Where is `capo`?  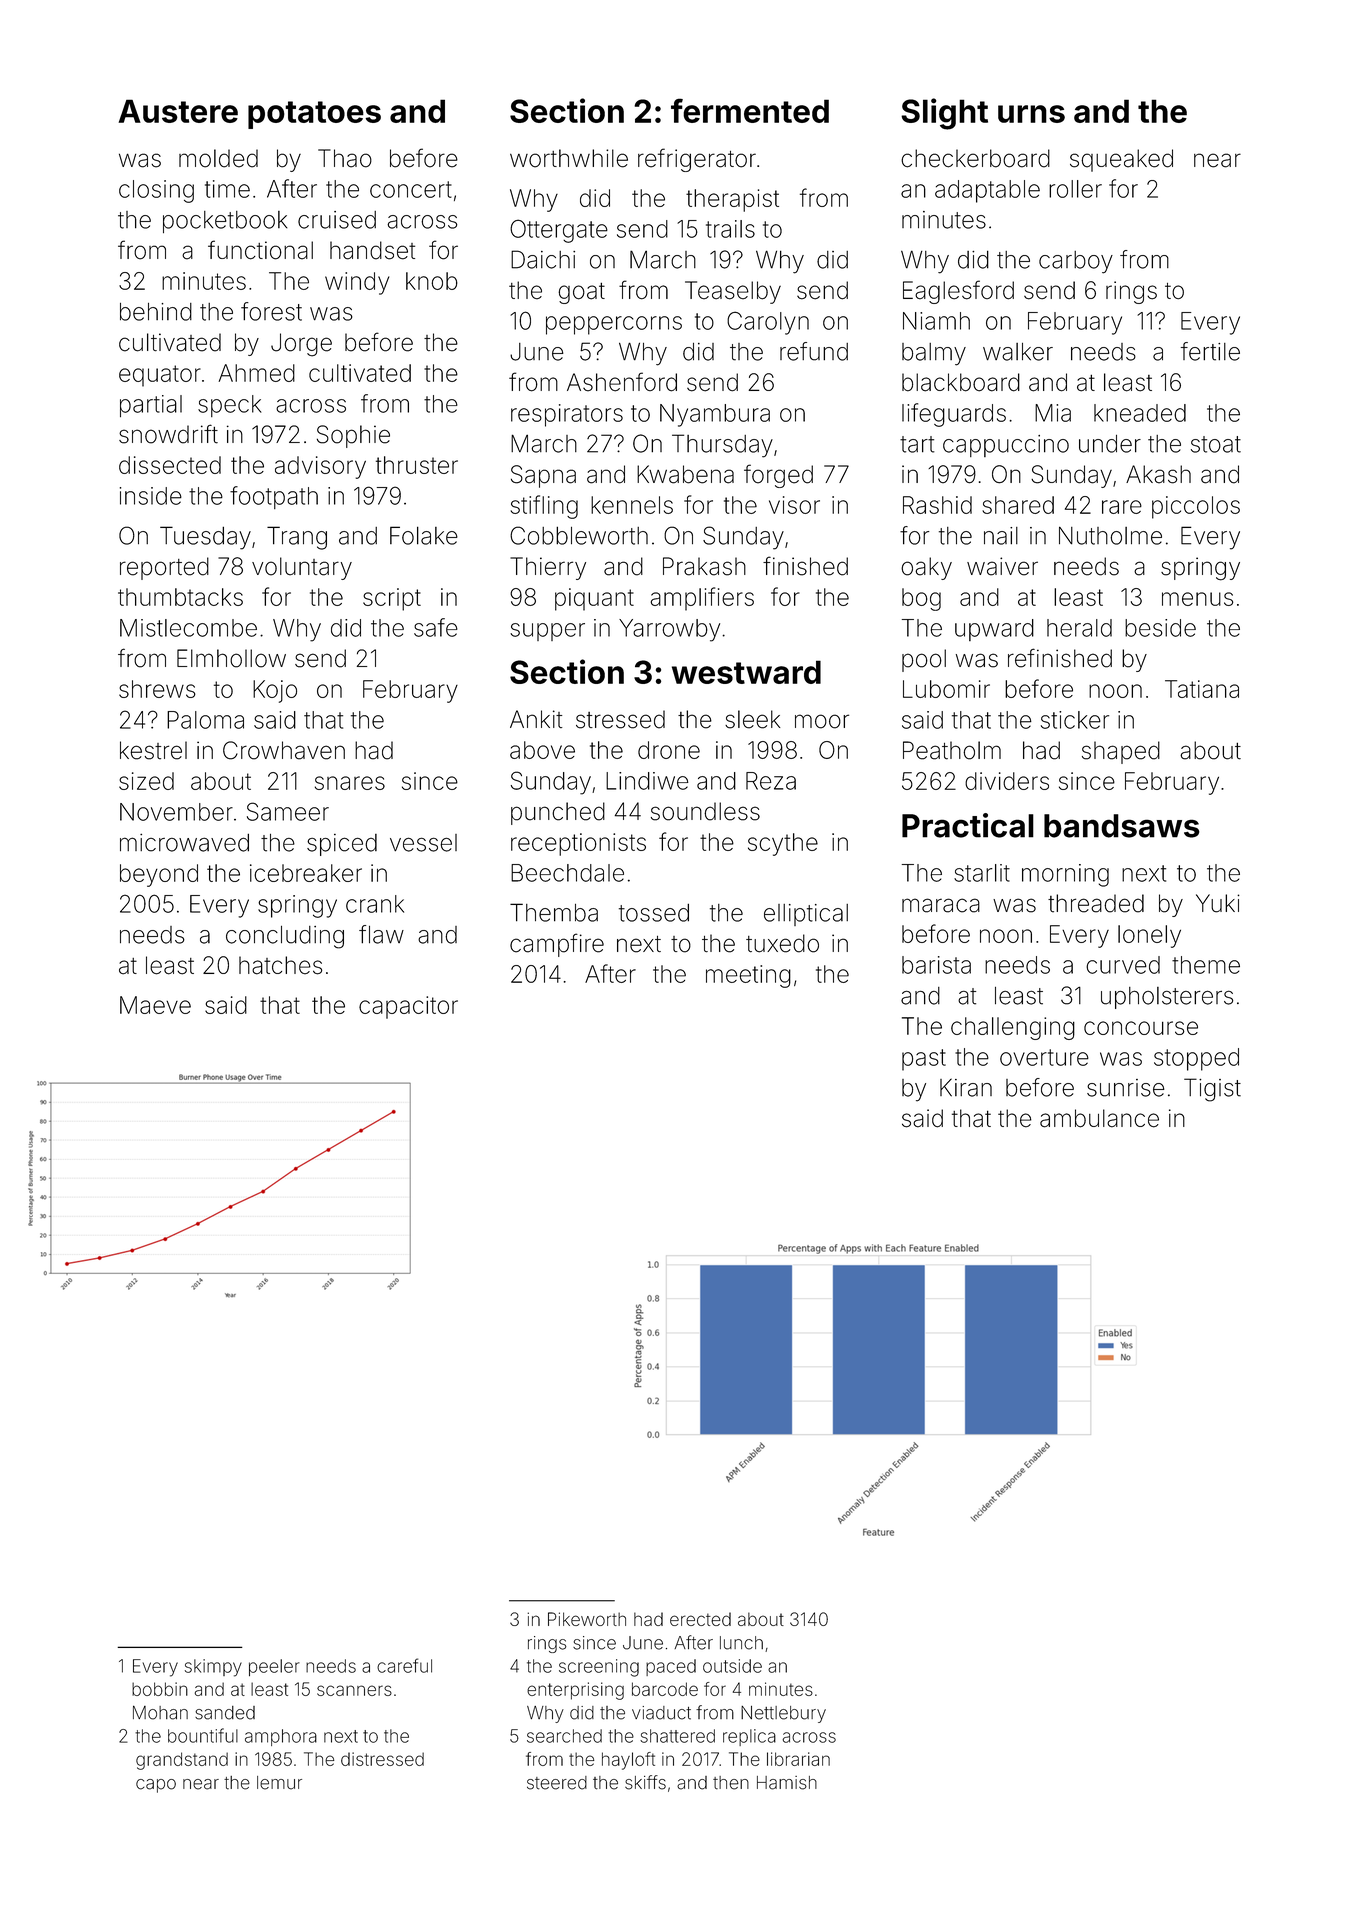 capo is located at coordinates (156, 1786).
